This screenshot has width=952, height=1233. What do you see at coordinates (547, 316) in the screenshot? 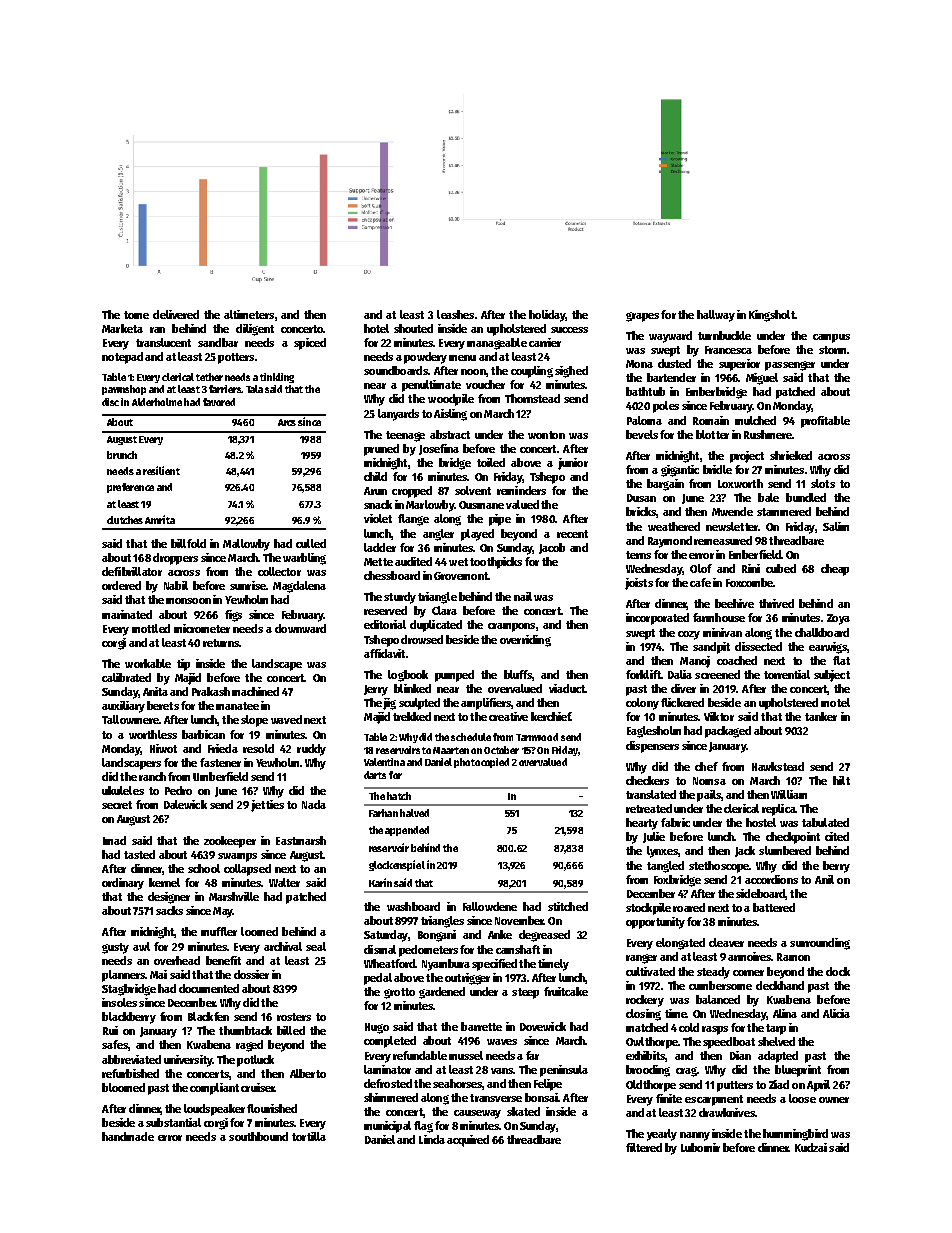
I see `holiday` at bounding box center [547, 316].
